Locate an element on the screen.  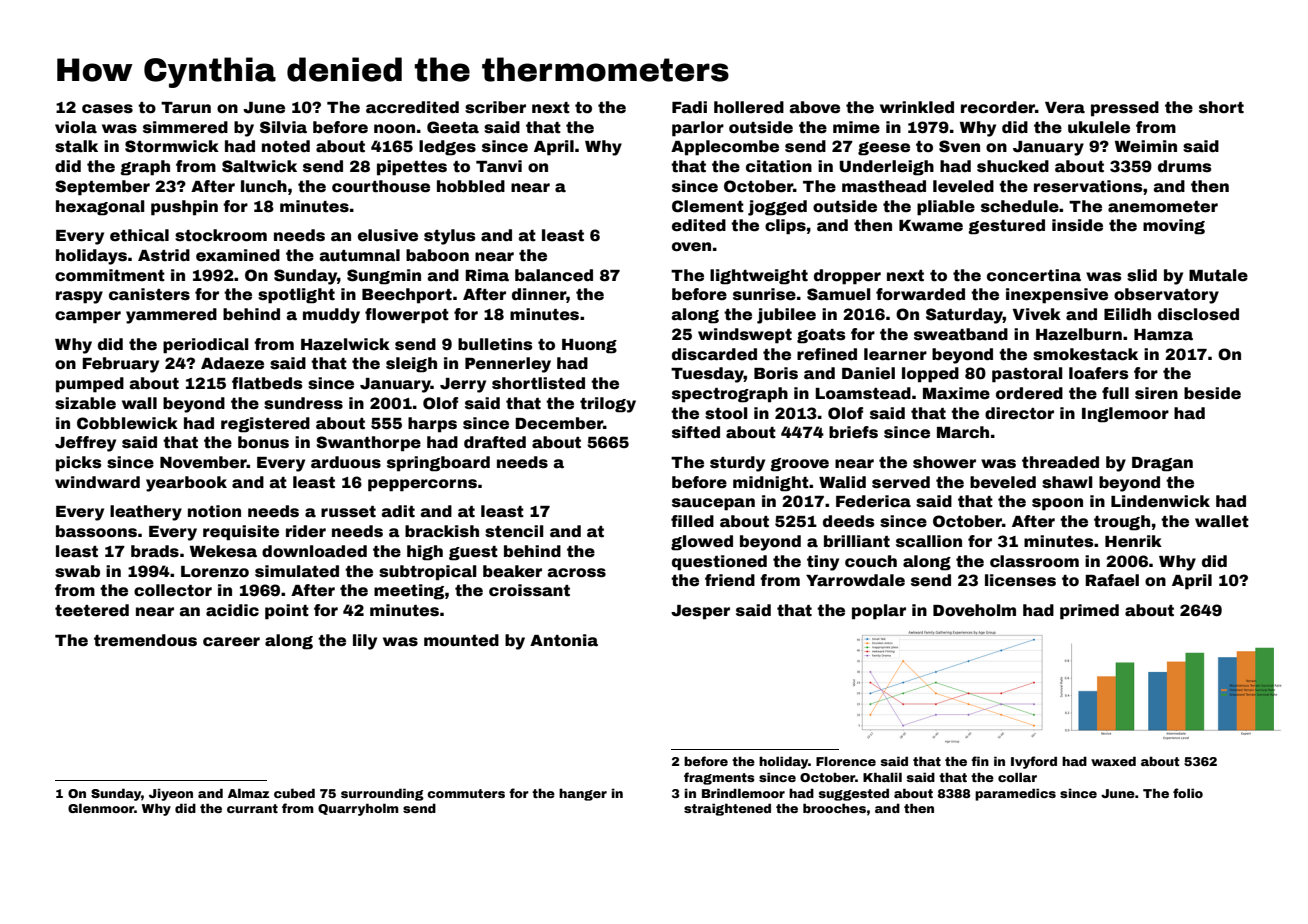
autumnal is located at coordinates (359, 255).
